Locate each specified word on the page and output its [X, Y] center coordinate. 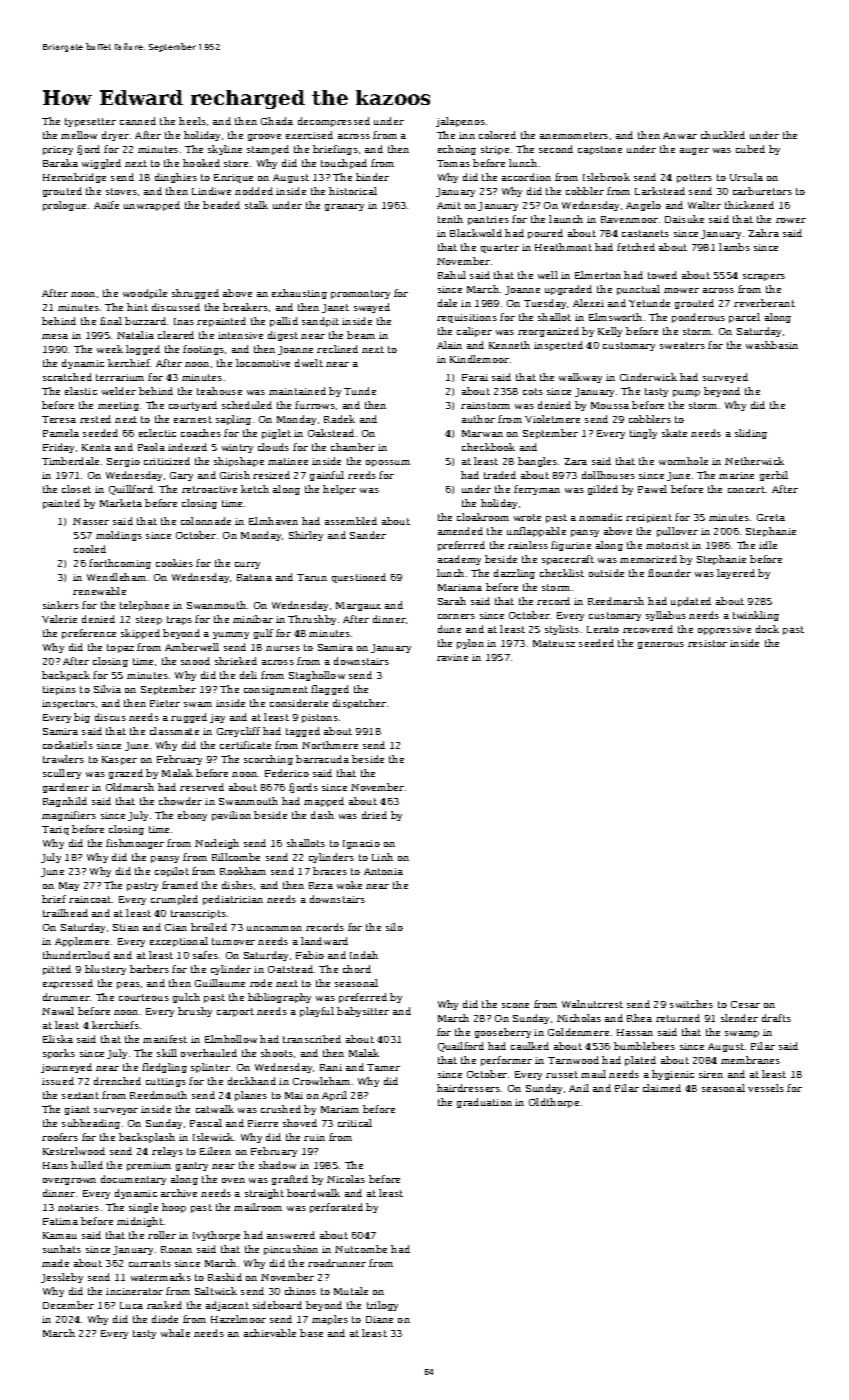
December [68, 1305]
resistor [707, 643]
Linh [382, 857]
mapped [324, 802]
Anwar [680, 135]
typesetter [90, 122]
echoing [457, 150]
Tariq [55, 830]
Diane [379, 1319]
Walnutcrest [592, 1004]
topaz [120, 648]
